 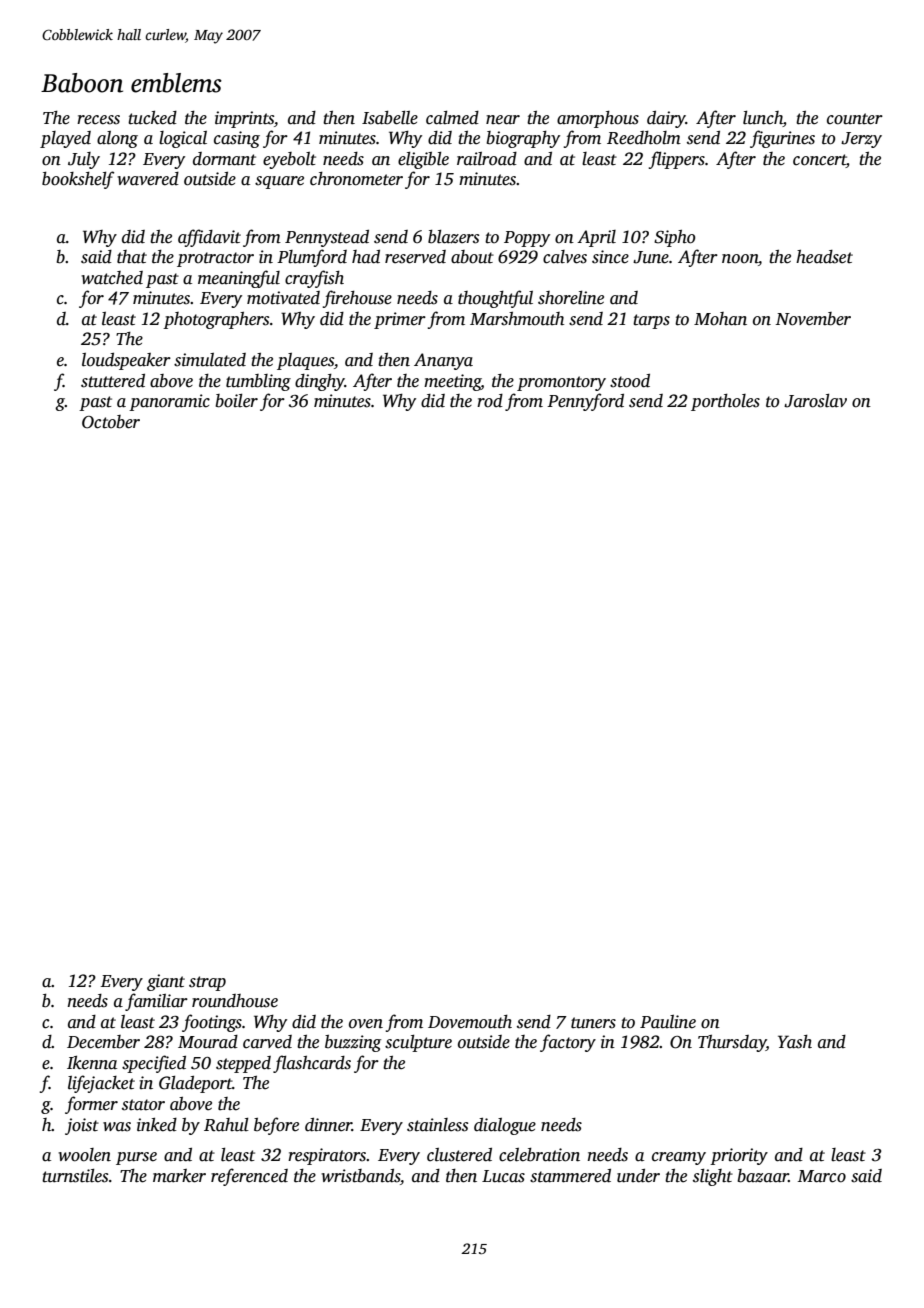 I want to click on October, so click(x=111, y=422).
